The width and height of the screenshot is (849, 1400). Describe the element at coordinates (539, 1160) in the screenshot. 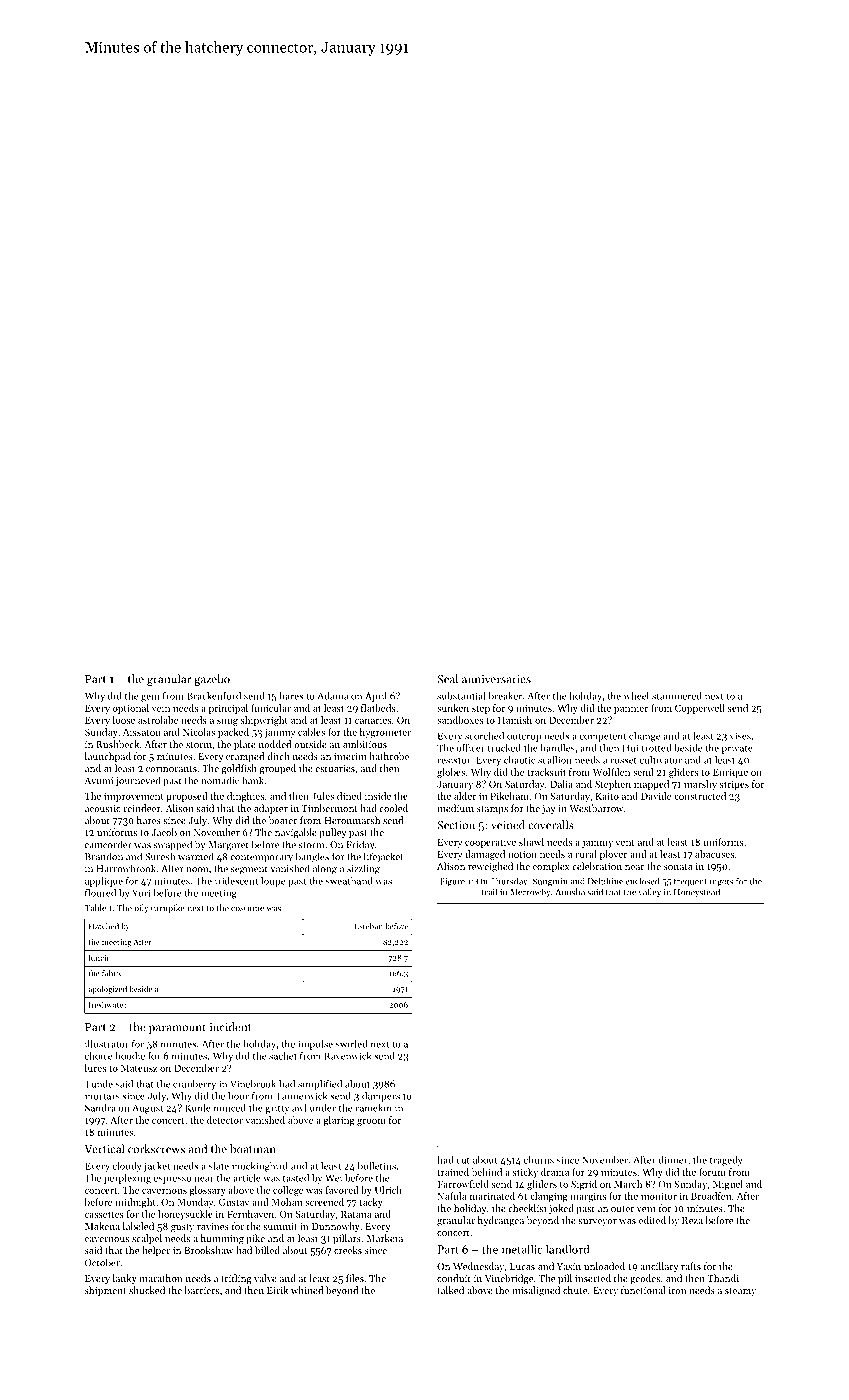

I see `churns` at that location.
